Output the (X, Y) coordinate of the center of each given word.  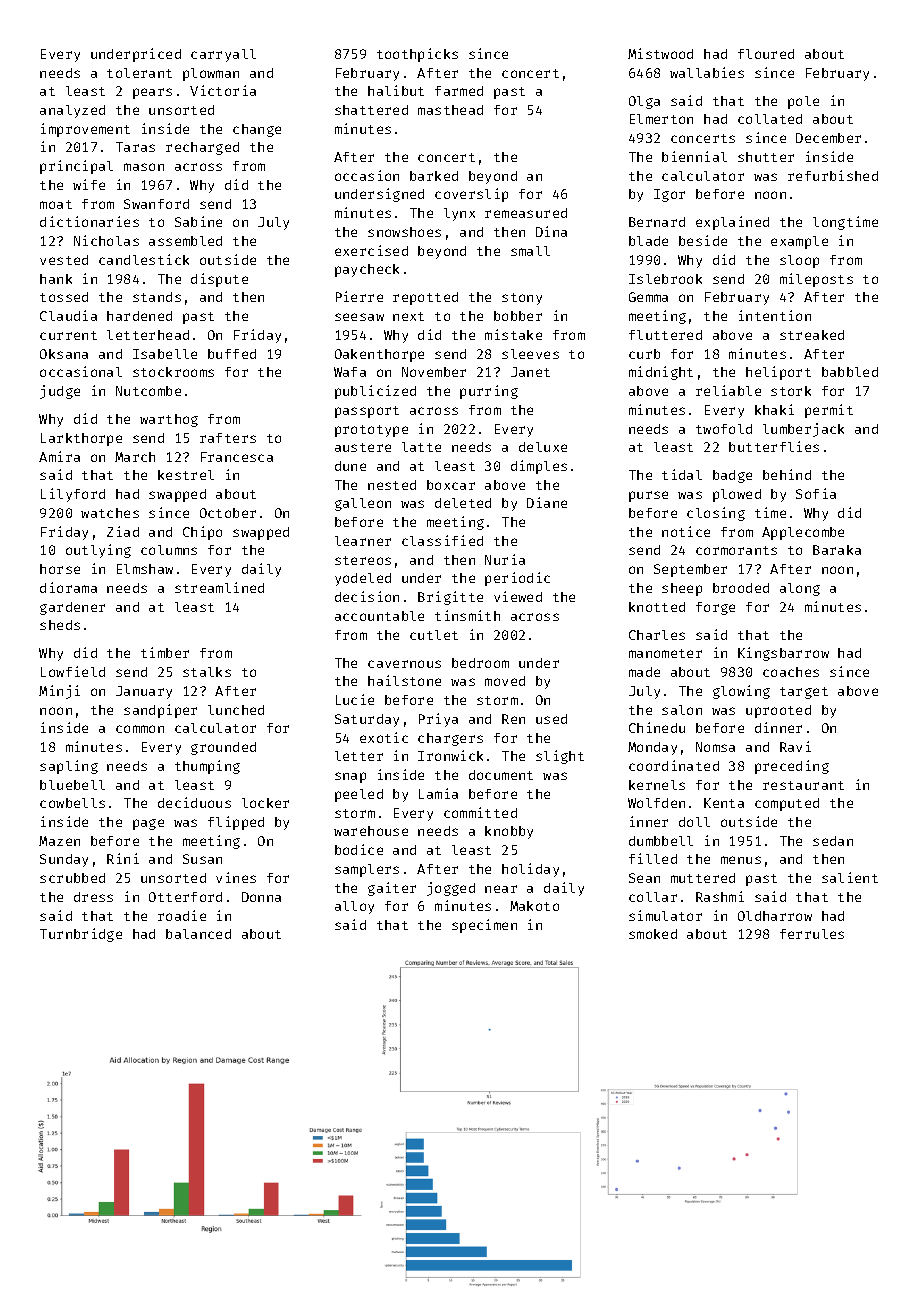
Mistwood (660, 53)
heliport (778, 373)
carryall (223, 55)
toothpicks (417, 55)
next (408, 316)
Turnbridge (81, 935)
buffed (232, 354)
